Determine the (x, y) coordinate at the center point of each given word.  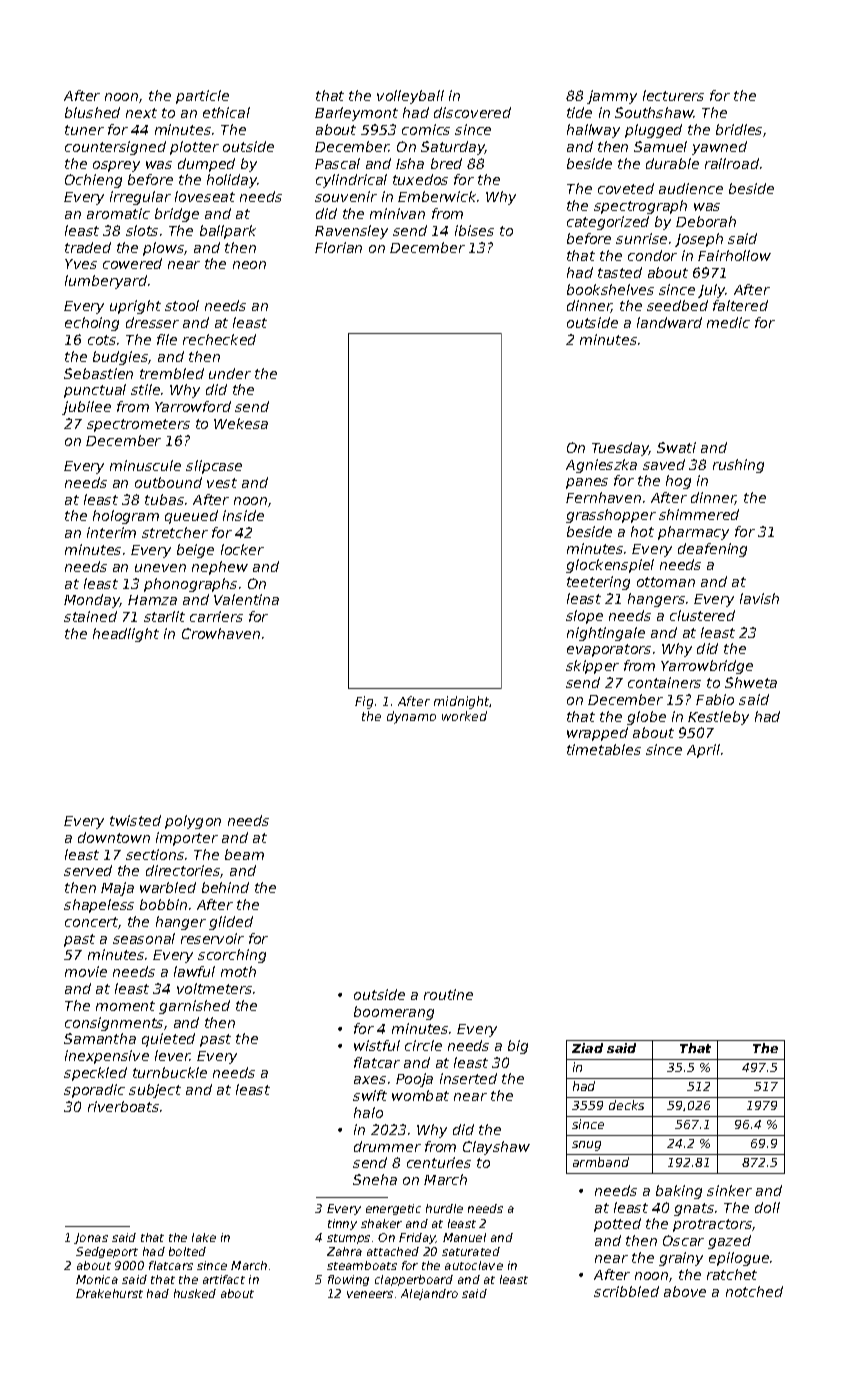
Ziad (587, 1048)
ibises (474, 230)
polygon (193, 822)
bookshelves (610, 289)
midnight (462, 702)
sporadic (94, 1091)
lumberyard (106, 282)
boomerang (394, 1013)
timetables (604, 749)
